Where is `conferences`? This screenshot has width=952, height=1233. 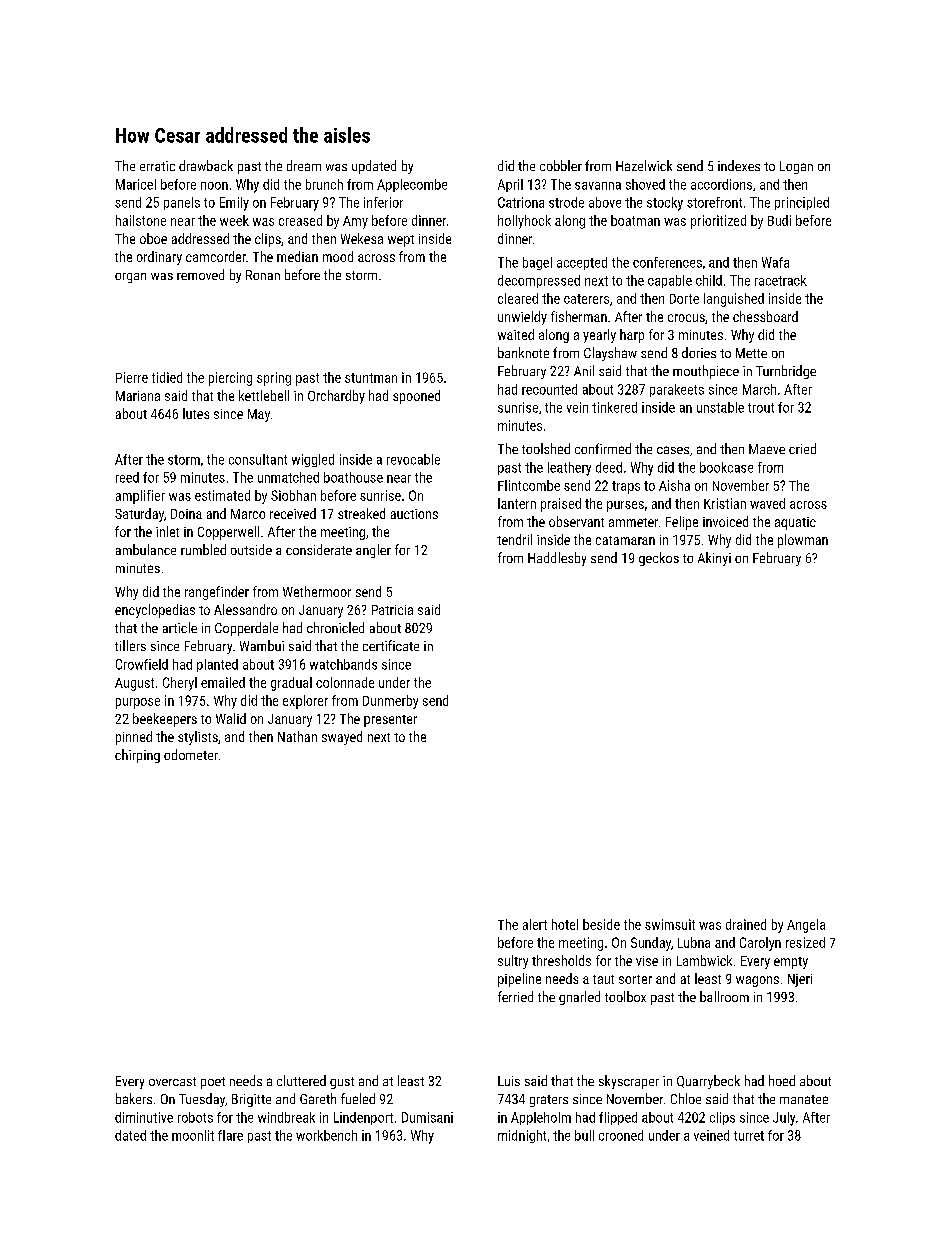
conferences is located at coordinates (667, 262).
